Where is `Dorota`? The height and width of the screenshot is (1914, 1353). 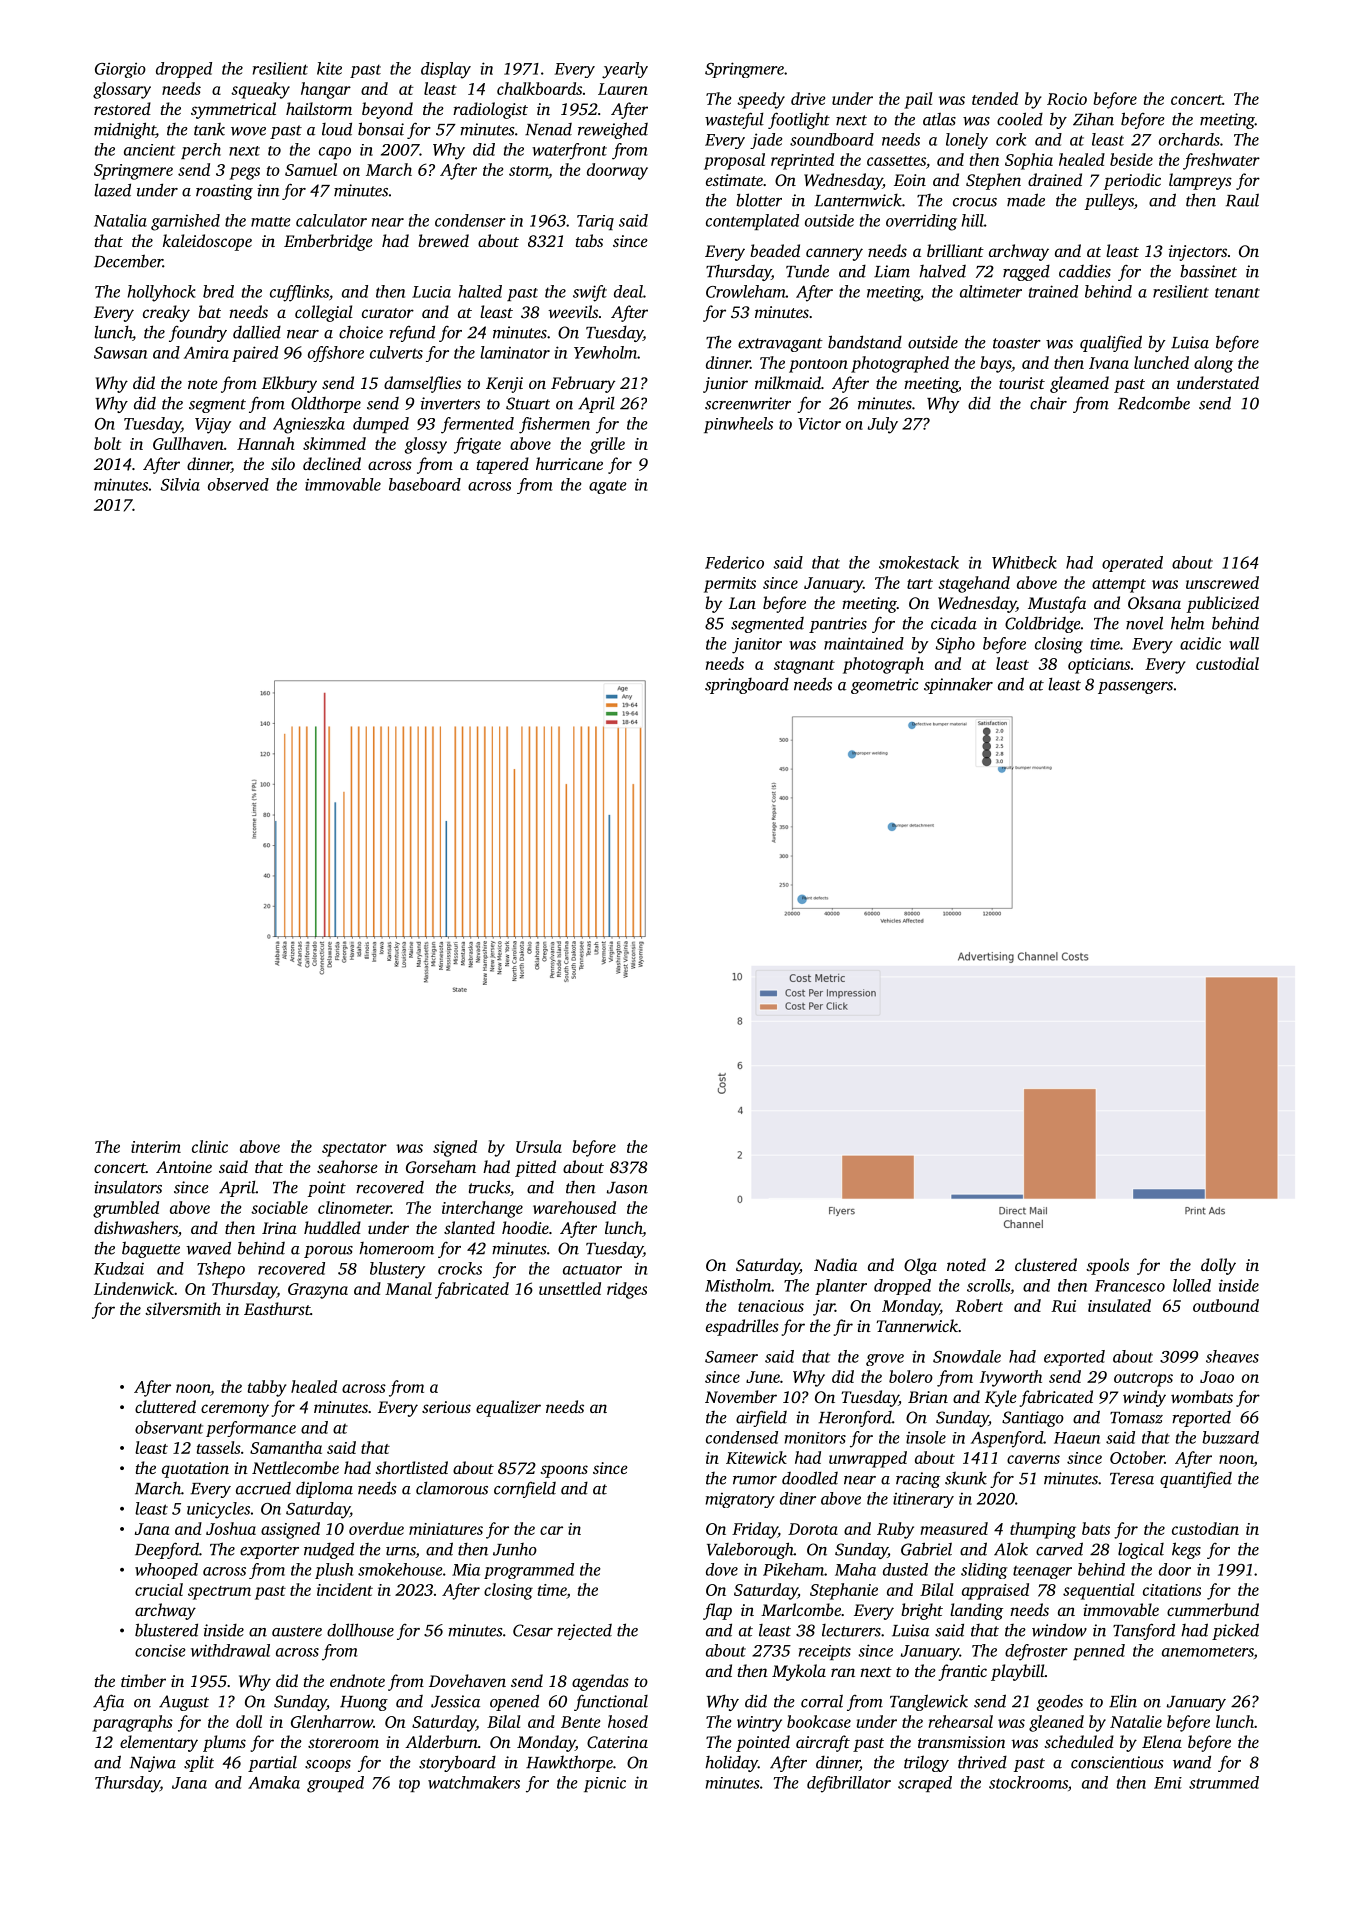
Dorota is located at coordinates (813, 1529).
